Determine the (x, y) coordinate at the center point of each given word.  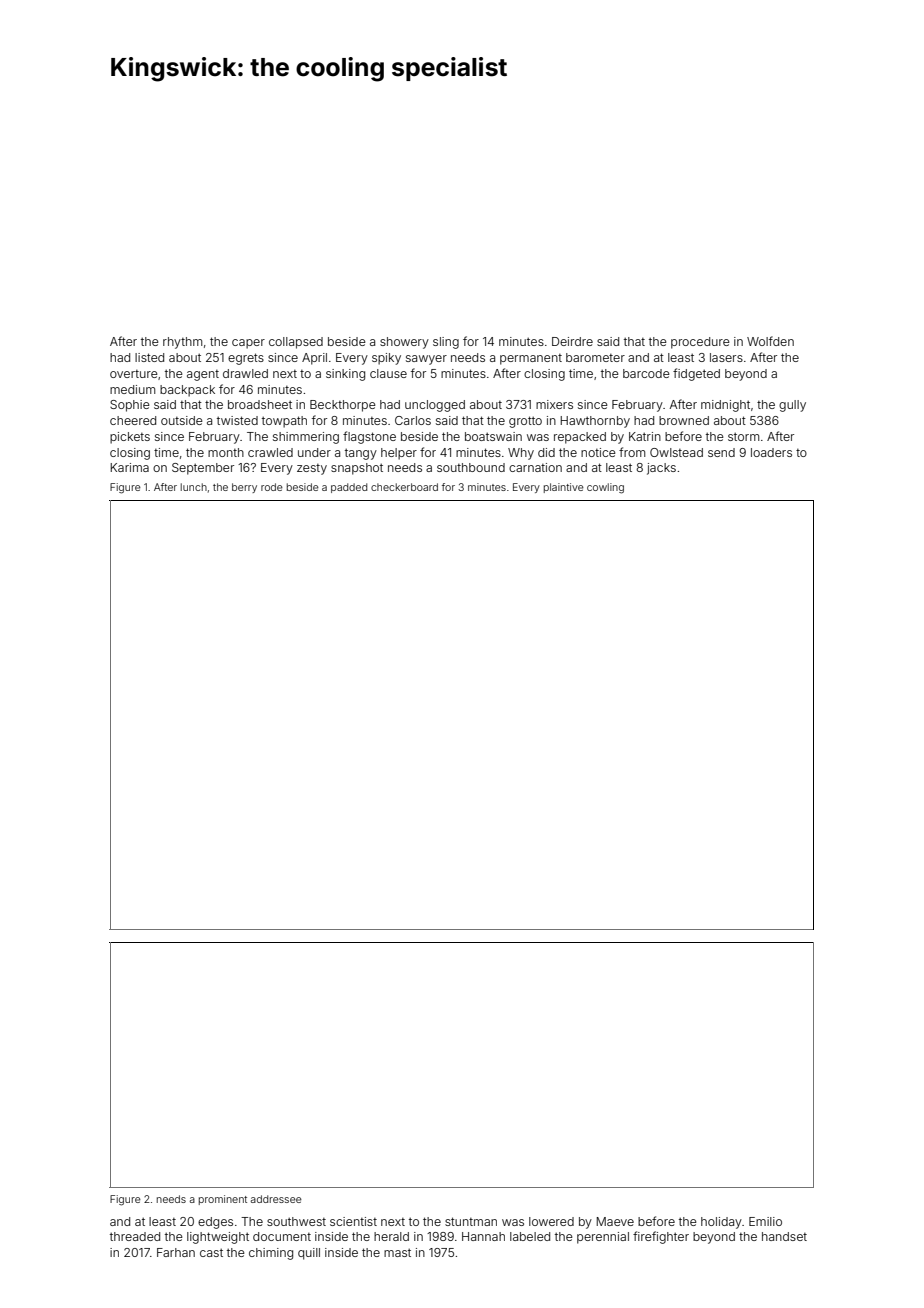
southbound (471, 467)
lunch (194, 487)
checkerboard (404, 487)
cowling (605, 488)
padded (349, 488)
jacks (661, 469)
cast (211, 1252)
